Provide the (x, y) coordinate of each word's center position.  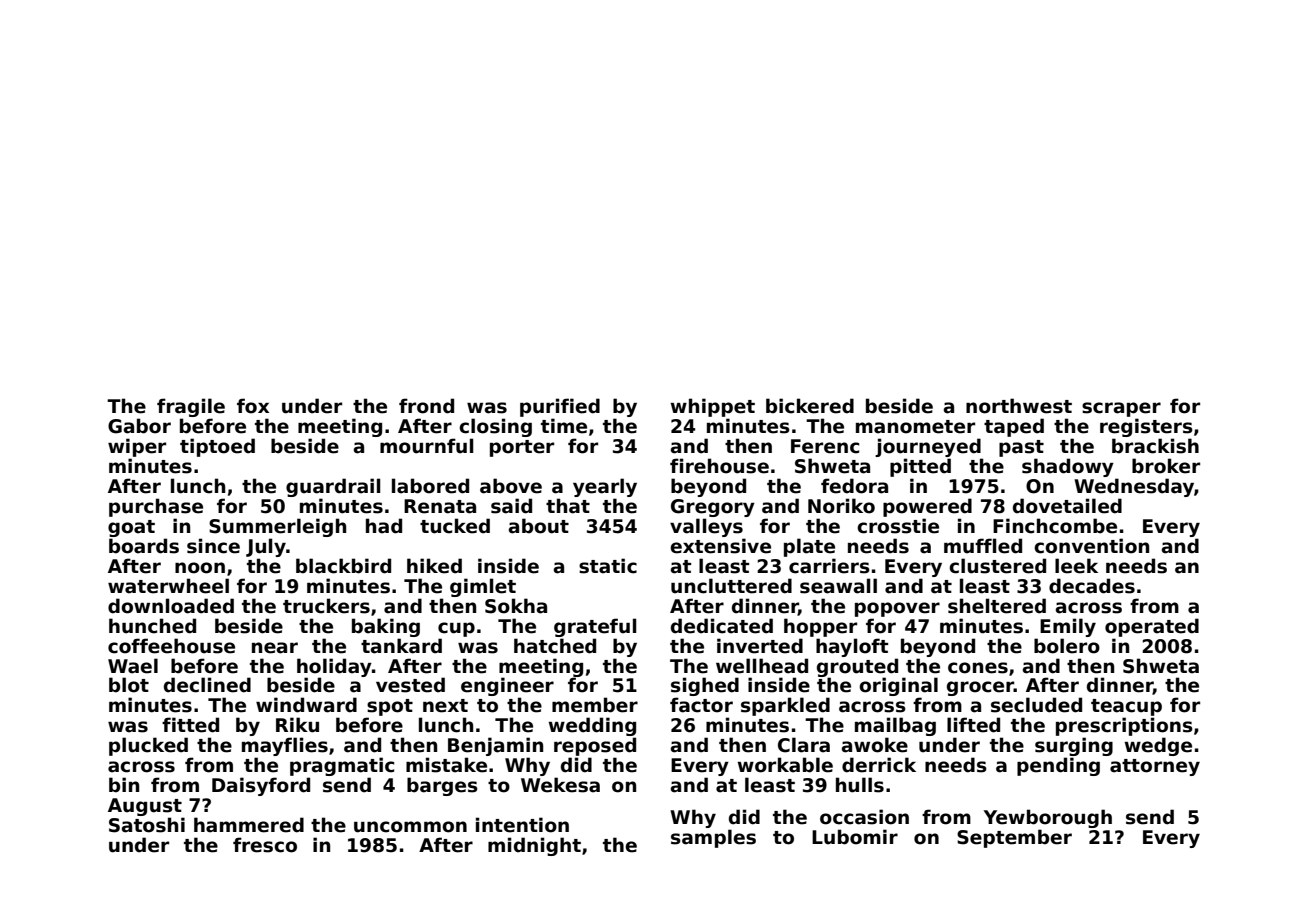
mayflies (285, 746)
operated (1152, 627)
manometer (915, 427)
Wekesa (560, 785)
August (145, 807)
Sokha (516, 606)
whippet (712, 407)
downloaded (171, 606)
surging (1074, 746)
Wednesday (1134, 487)
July (266, 547)
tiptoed (217, 447)
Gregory (713, 508)
